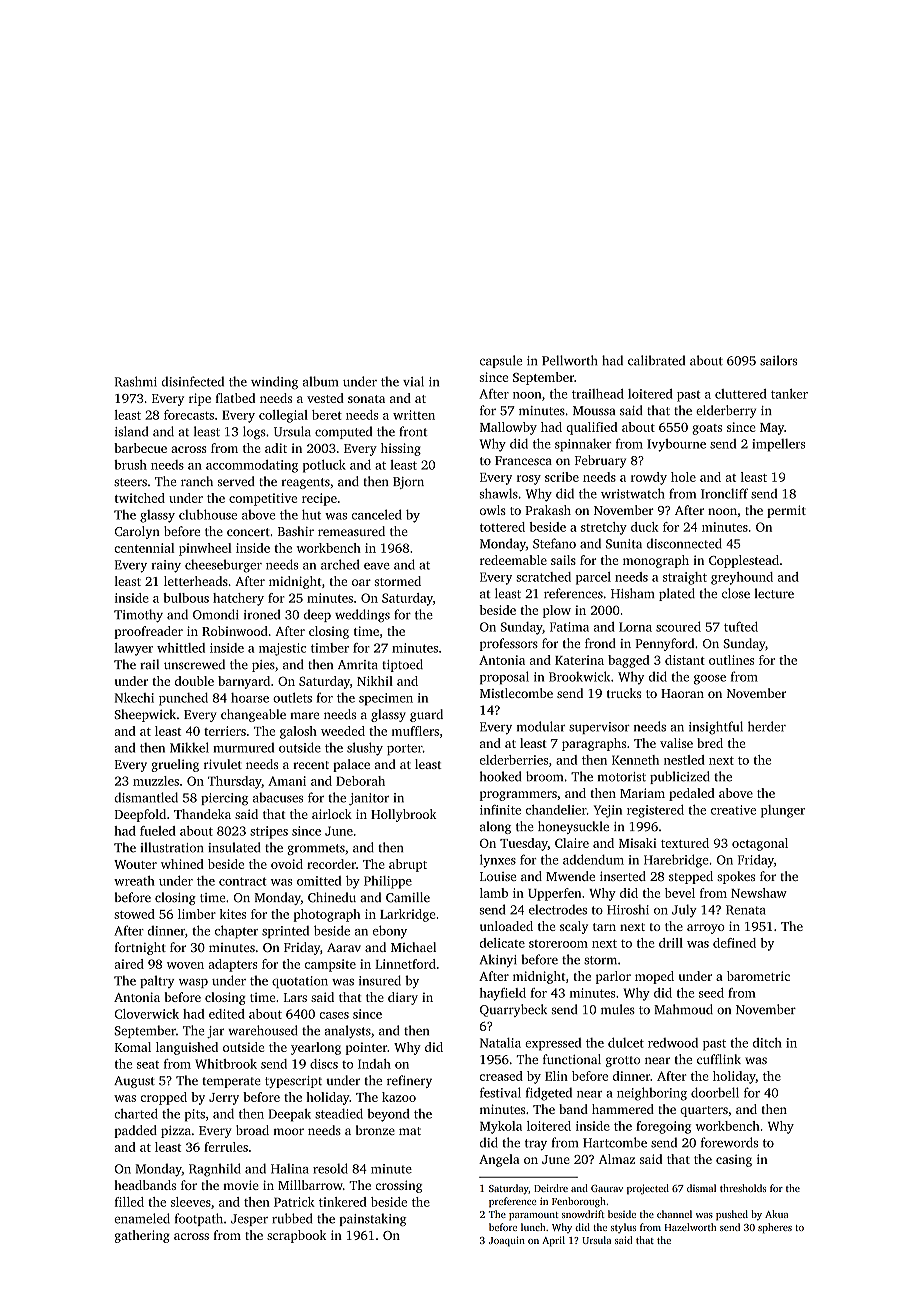  What do you see at coordinates (680, 893) in the image?
I see `bevel` at bounding box center [680, 893].
